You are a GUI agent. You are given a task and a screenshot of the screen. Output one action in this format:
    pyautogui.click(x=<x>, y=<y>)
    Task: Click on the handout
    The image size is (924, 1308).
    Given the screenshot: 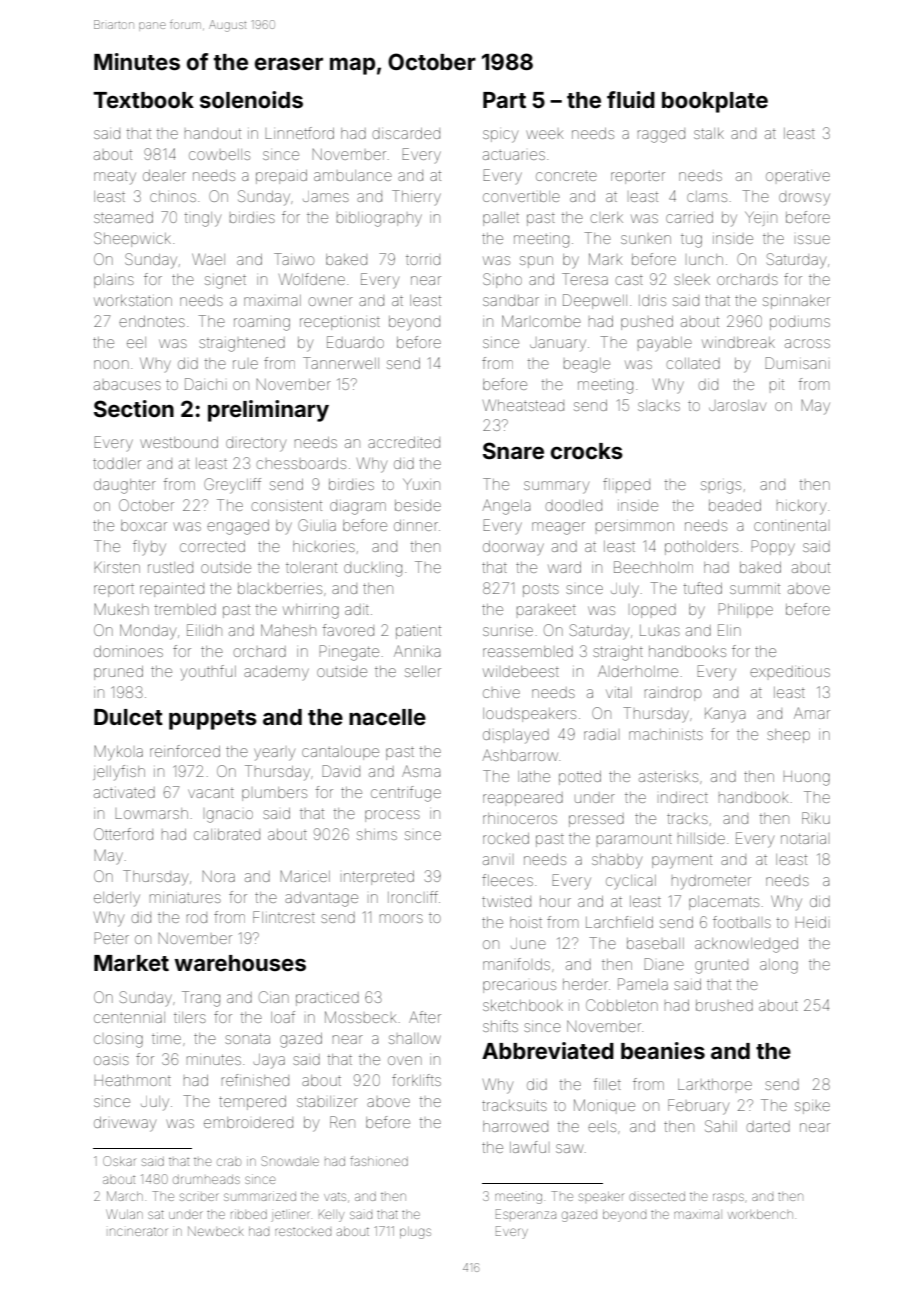 What is the action you would take?
    pyautogui.click(x=213, y=133)
